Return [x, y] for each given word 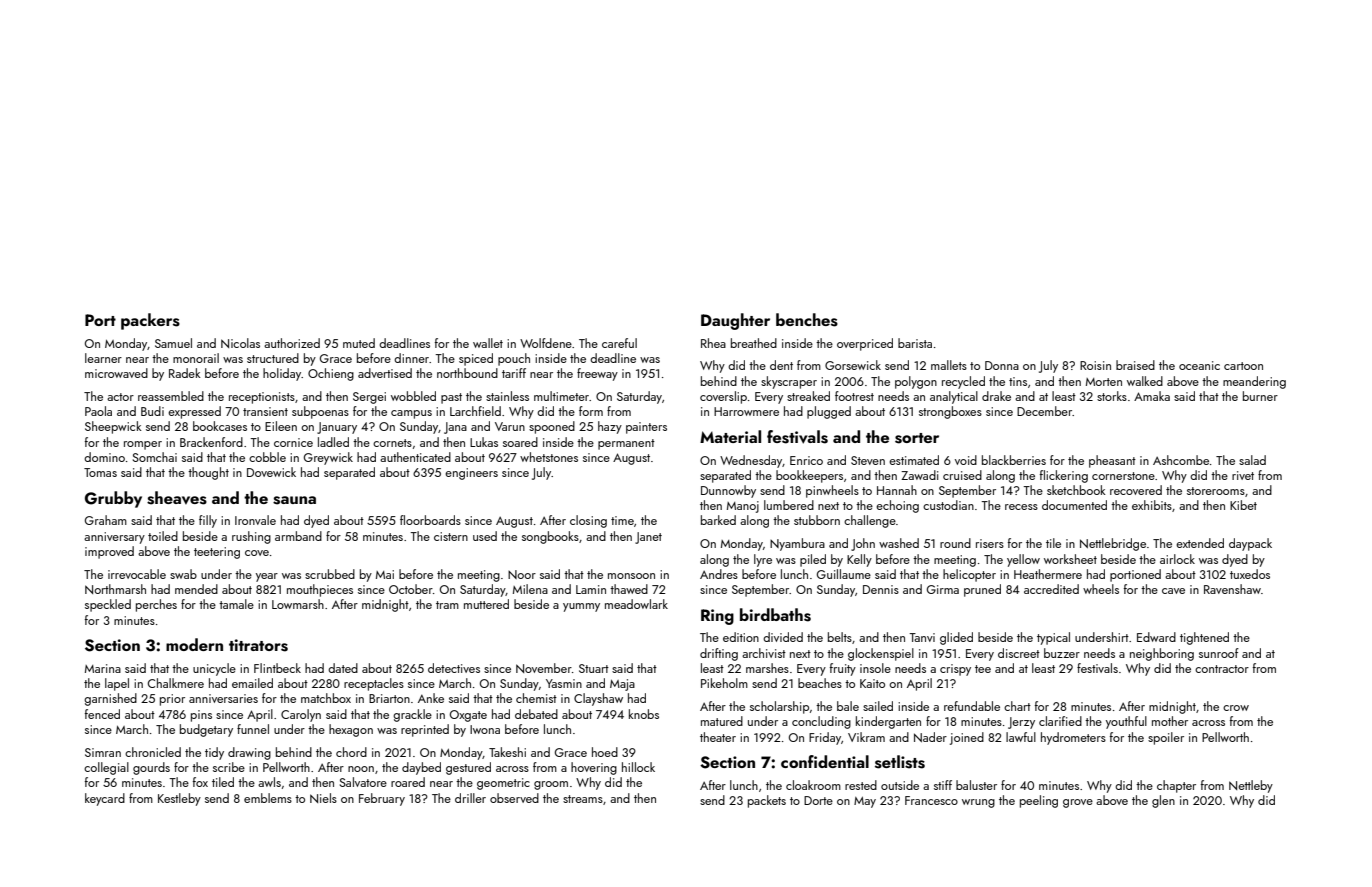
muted [359, 343]
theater [718, 737]
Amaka [1152, 396]
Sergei [369, 398]
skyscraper [789, 382]
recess [1021, 507]
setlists [900, 762]
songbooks [550, 537]
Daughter [735, 321]
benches [807, 320]
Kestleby [179, 799]
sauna [294, 500]
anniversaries [223, 698]
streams [583, 799]
